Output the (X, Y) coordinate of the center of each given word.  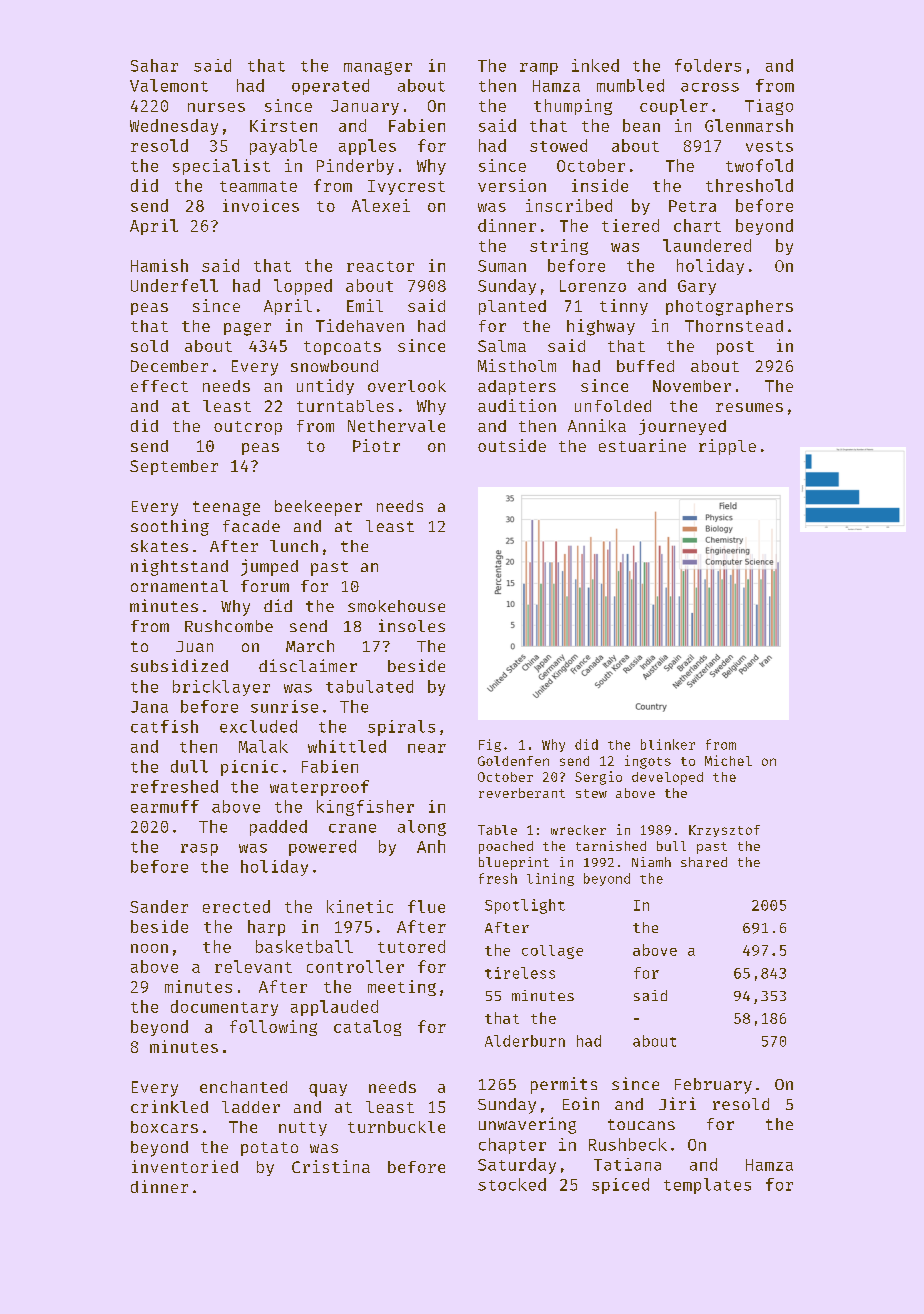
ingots (648, 762)
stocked (512, 1184)
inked (595, 65)
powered (322, 848)
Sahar (154, 65)
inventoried (185, 1166)
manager (378, 68)
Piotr (376, 445)
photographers (729, 308)
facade (251, 526)
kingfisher (365, 808)
